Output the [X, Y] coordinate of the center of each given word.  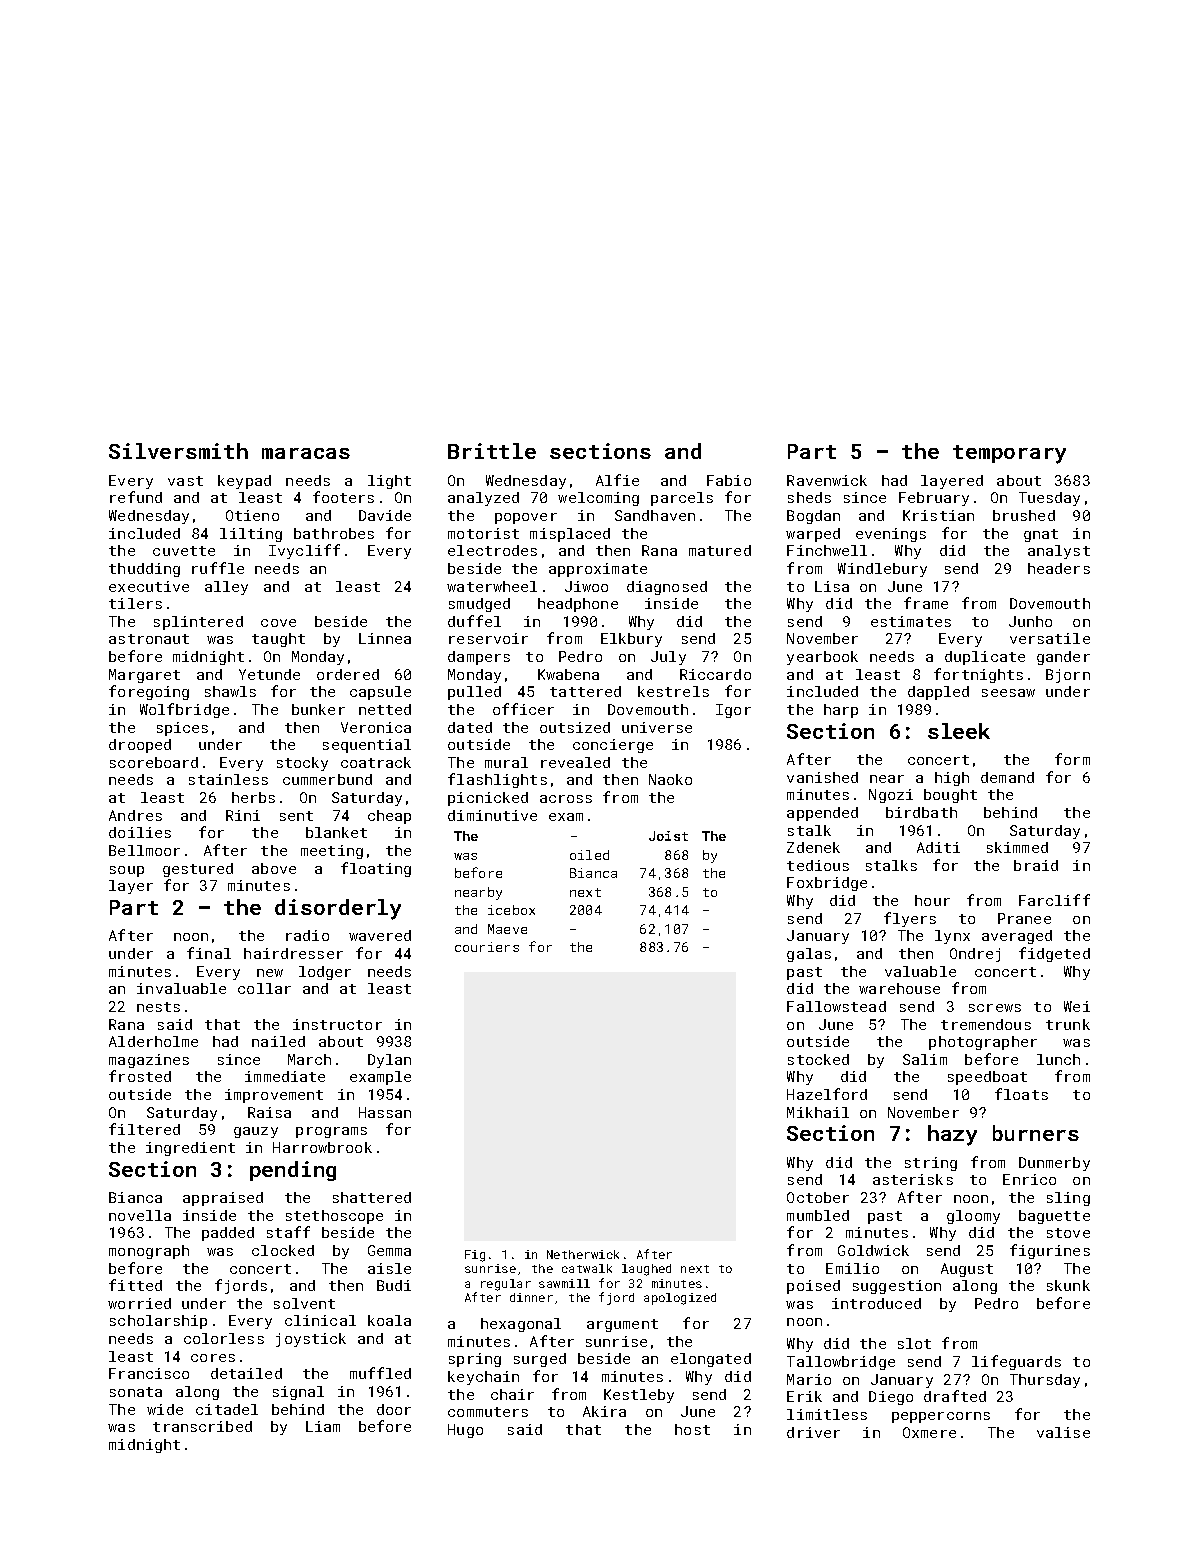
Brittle [492, 451]
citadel [227, 1409]
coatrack [376, 762]
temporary [1009, 454]
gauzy [256, 1132]
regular [506, 1285]
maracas [306, 453]
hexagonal [521, 1325]
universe [657, 727]
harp [841, 711]
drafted [955, 1396]
